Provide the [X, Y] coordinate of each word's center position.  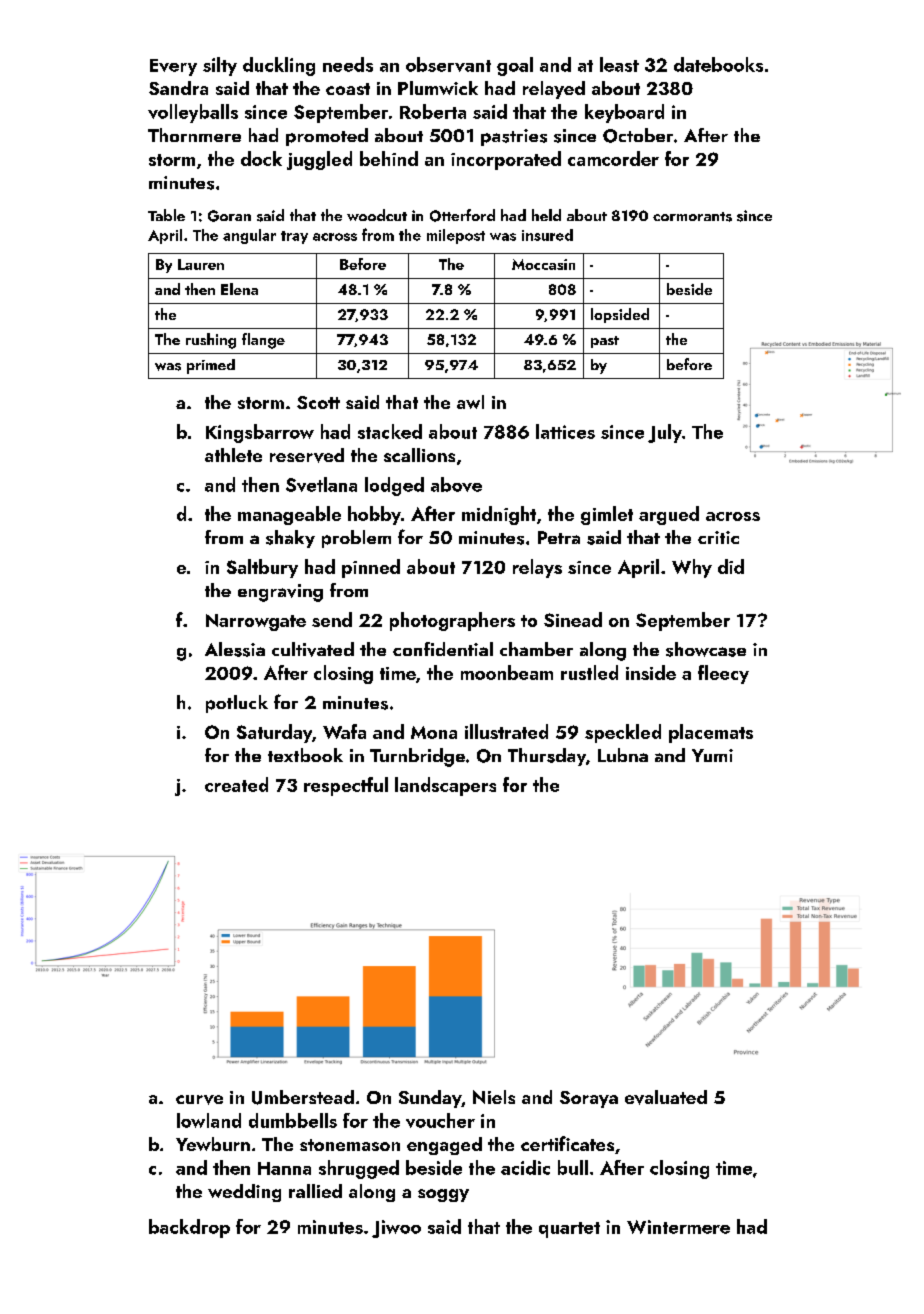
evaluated [666, 1097]
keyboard [624, 113]
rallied [315, 1191]
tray [294, 237]
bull [573, 1167]
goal [515, 66]
